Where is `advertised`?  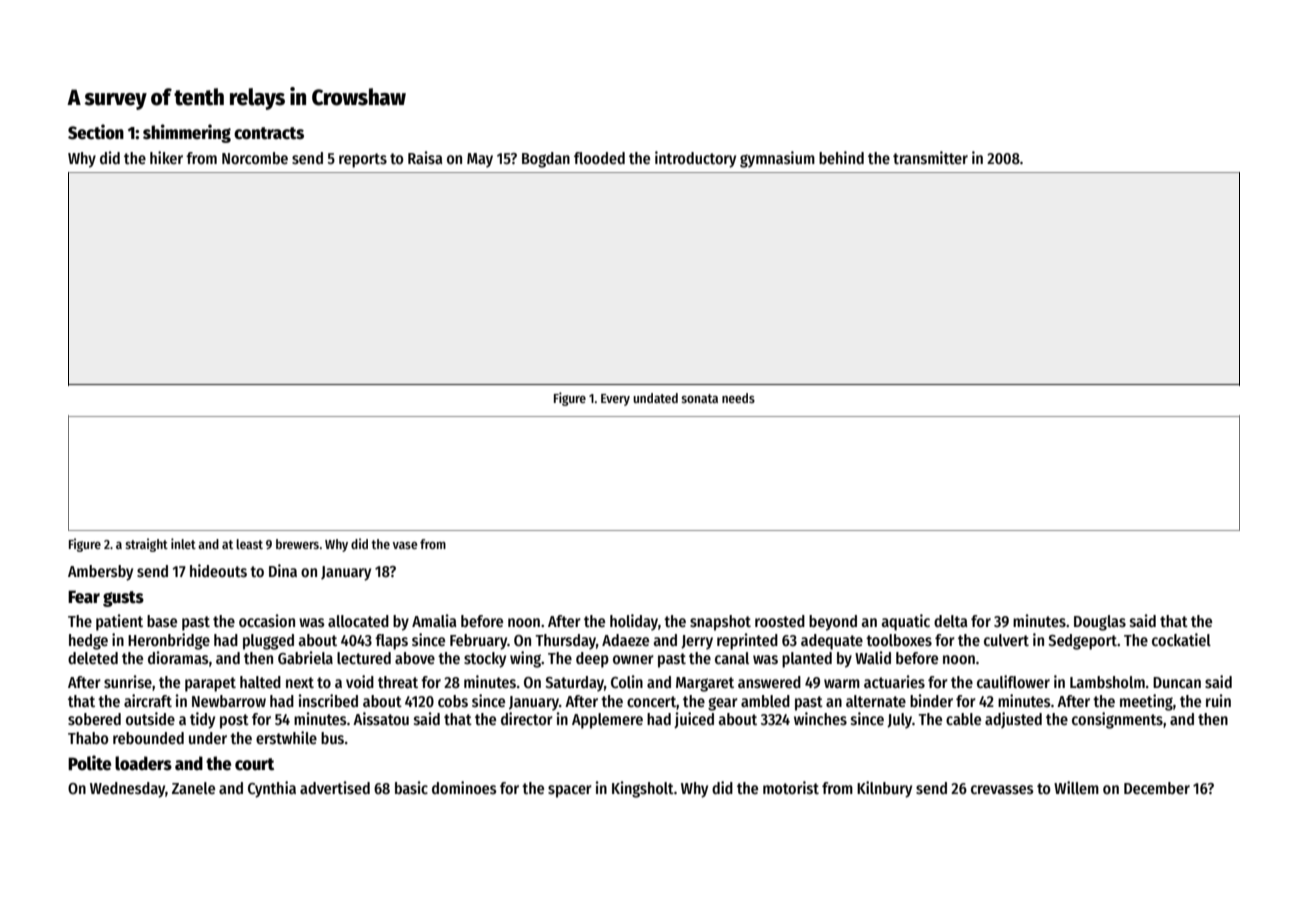 advertised is located at coordinates (335, 787).
